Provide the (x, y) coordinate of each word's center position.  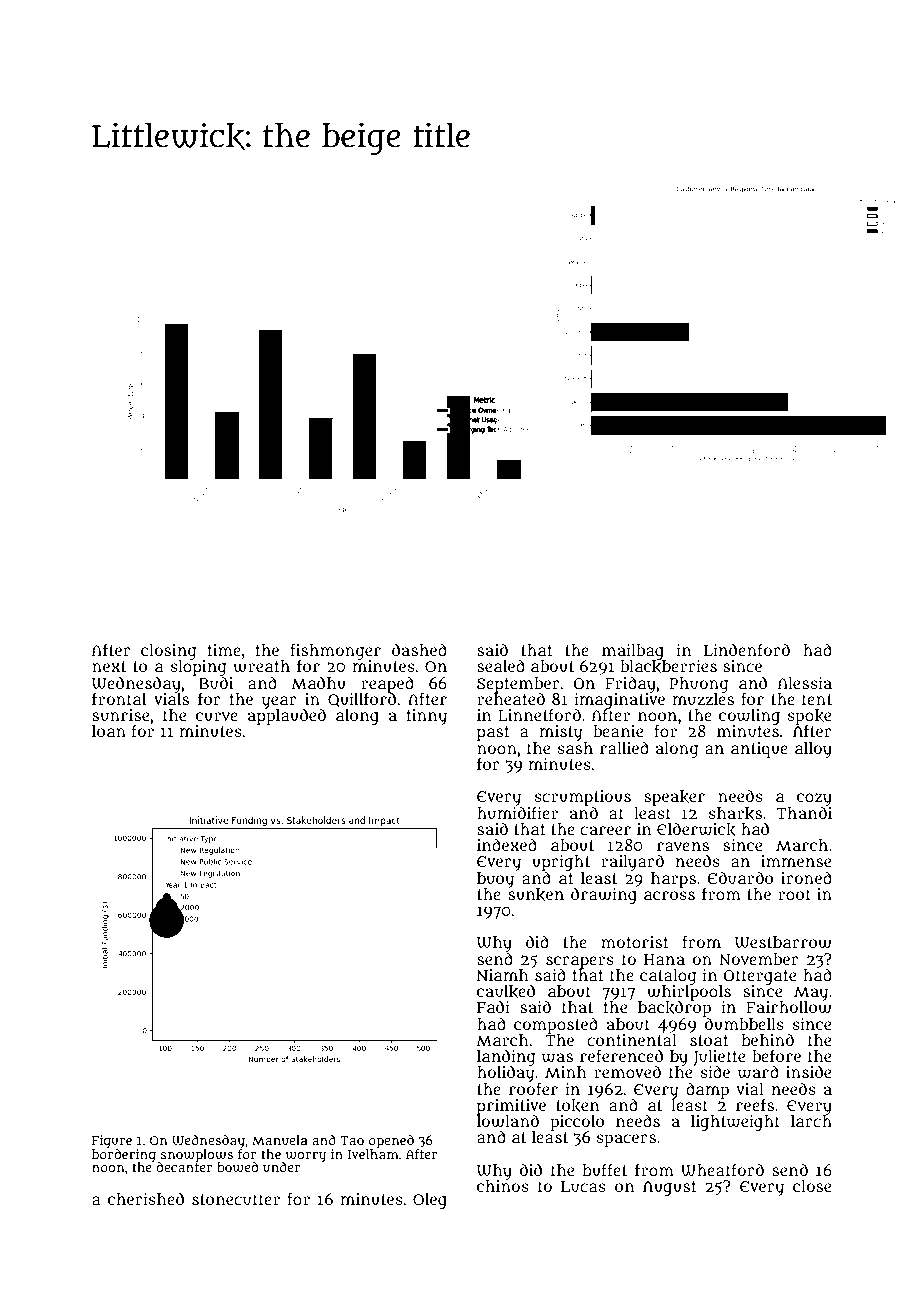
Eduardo (740, 877)
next (109, 666)
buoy (495, 880)
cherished (146, 1198)
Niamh (502, 975)
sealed (501, 665)
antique (759, 750)
